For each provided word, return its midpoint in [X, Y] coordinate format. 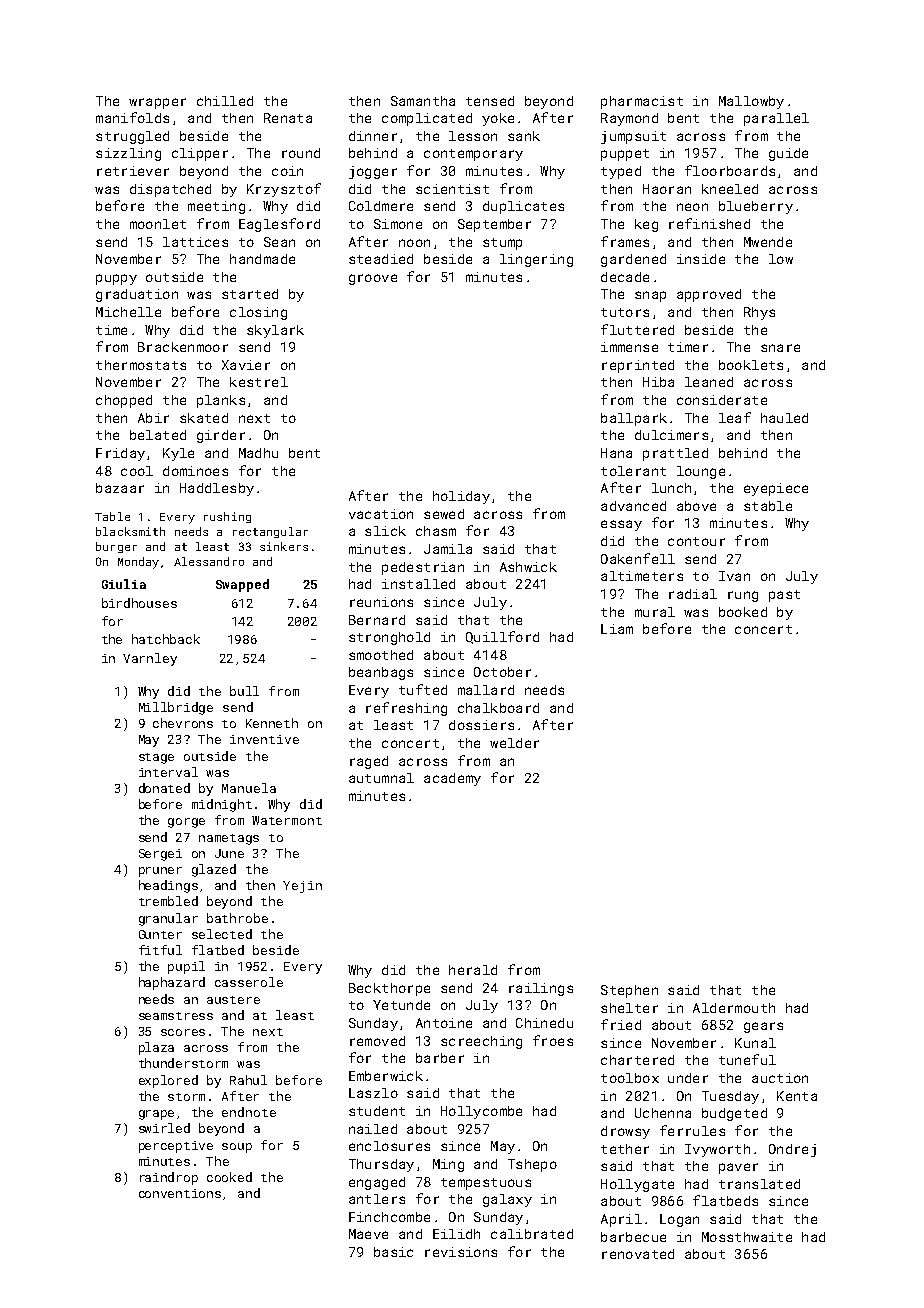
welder [514, 743]
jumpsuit [633, 137]
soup [237, 1148]
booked [743, 612]
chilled [225, 101]
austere [233, 1000]
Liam [617, 629]
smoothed [381, 655]
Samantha [423, 101]
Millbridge [176, 708]
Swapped [242, 585]
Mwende [768, 242]
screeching [481, 1042]
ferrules [692, 1130]
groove [373, 279]
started [250, 294]
